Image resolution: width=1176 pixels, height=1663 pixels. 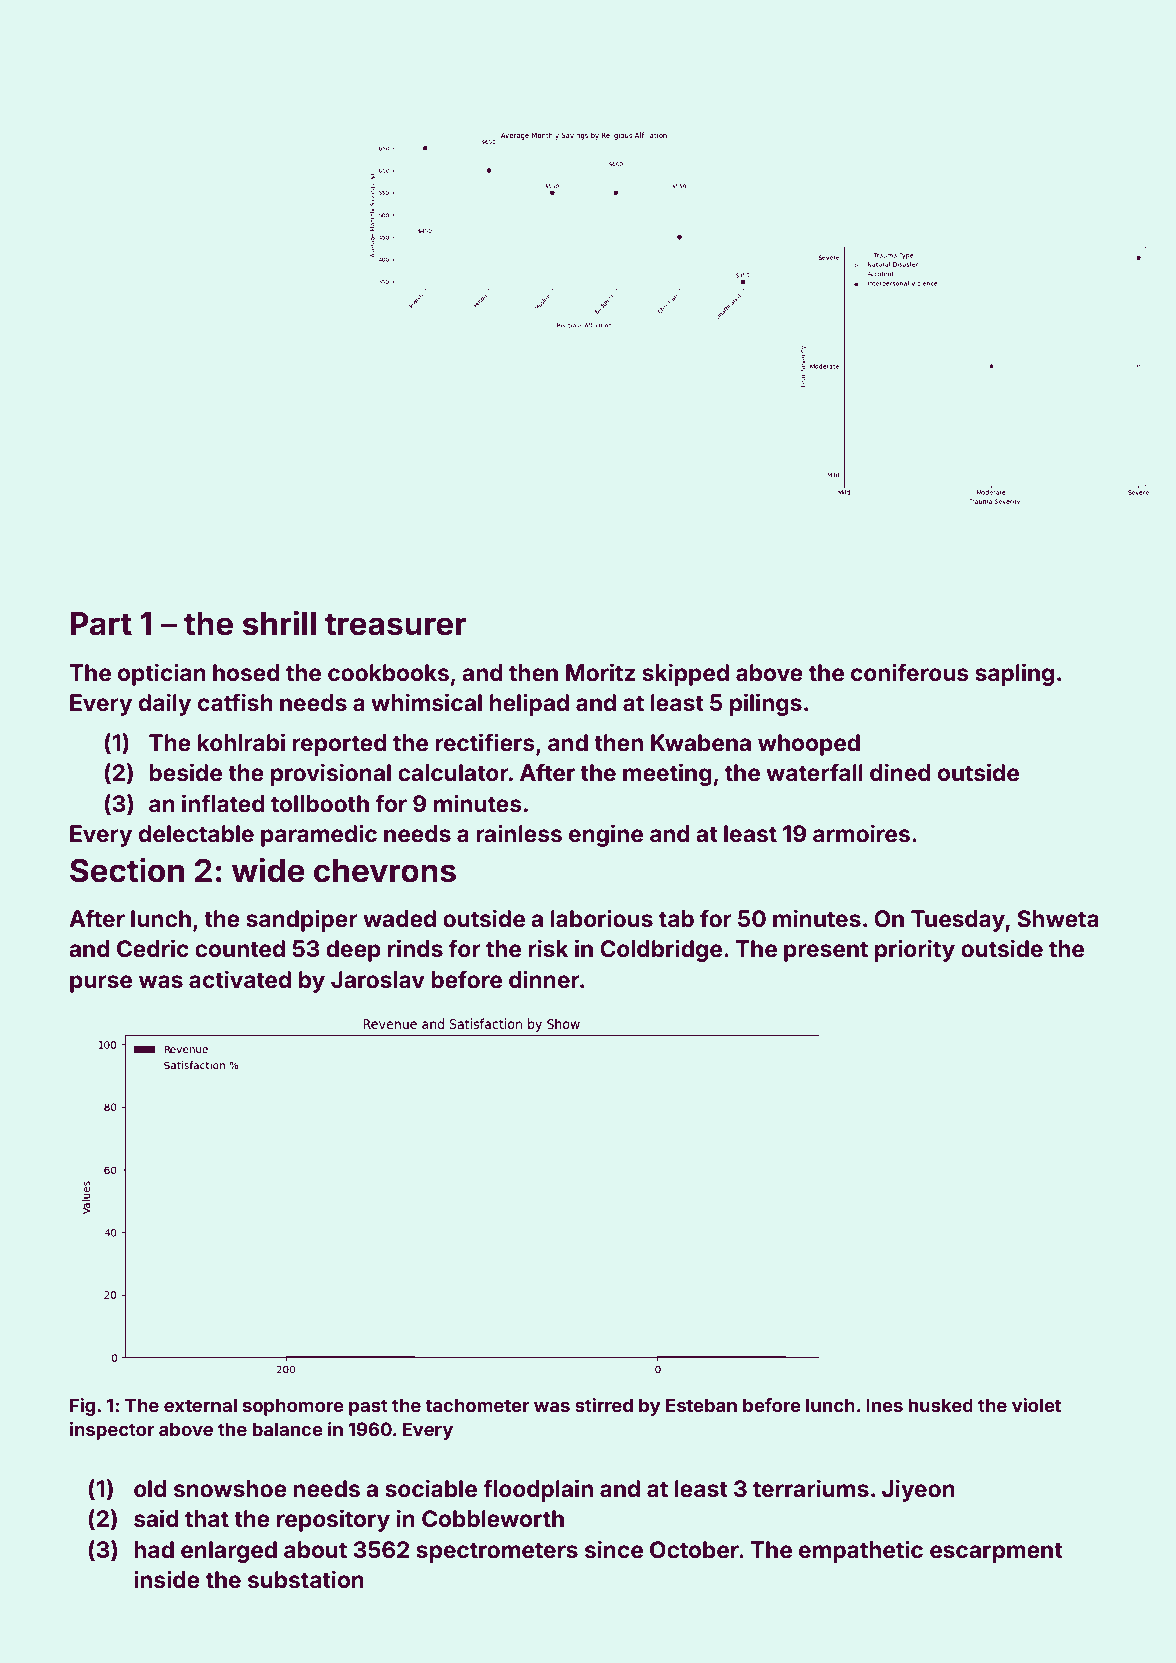 What do you see at coordinates (519, 833) in the document?
I see `rainless` at bounding box center [519, 833].
